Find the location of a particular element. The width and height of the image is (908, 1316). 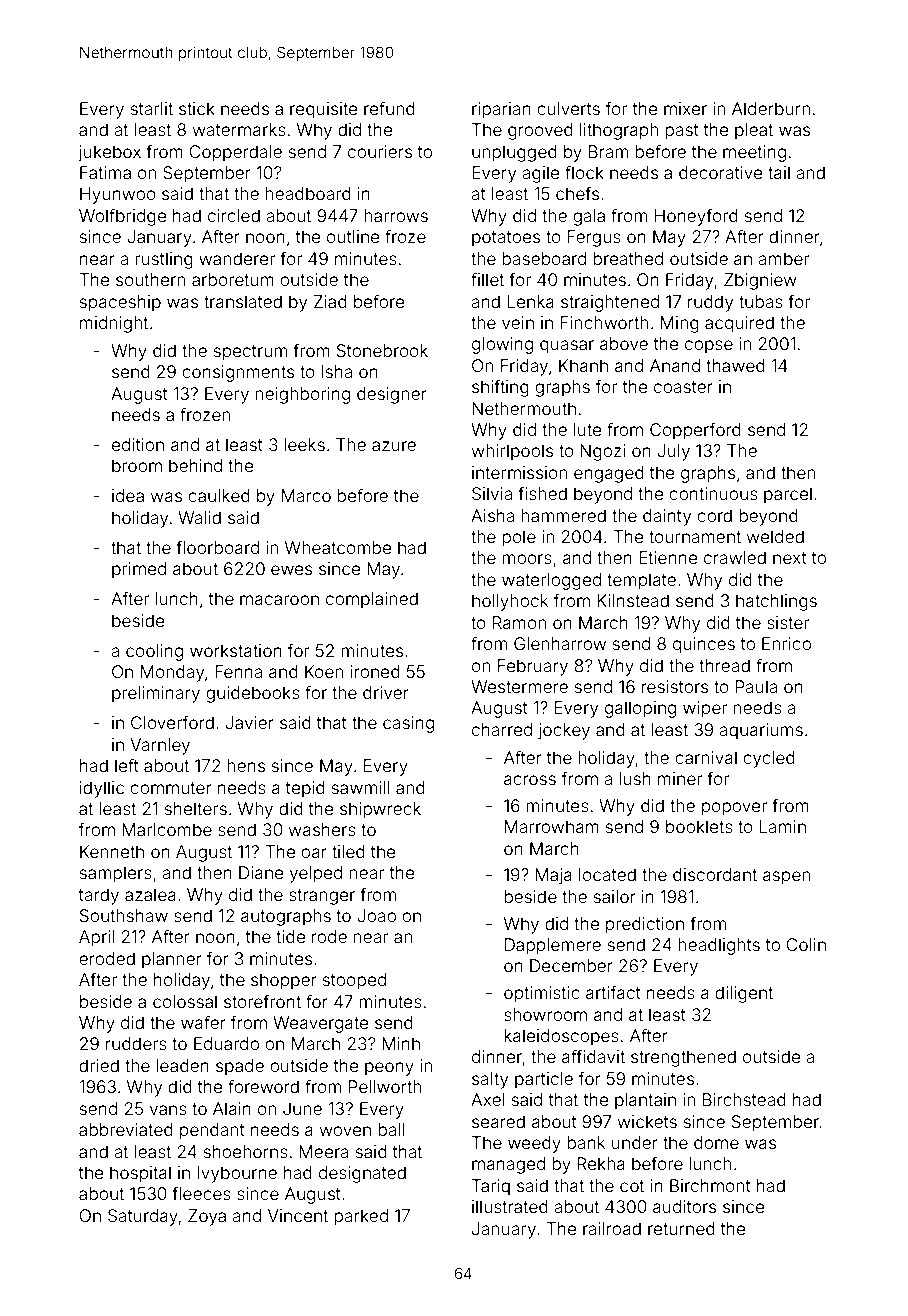

past is located at coordinates (682, 132).
